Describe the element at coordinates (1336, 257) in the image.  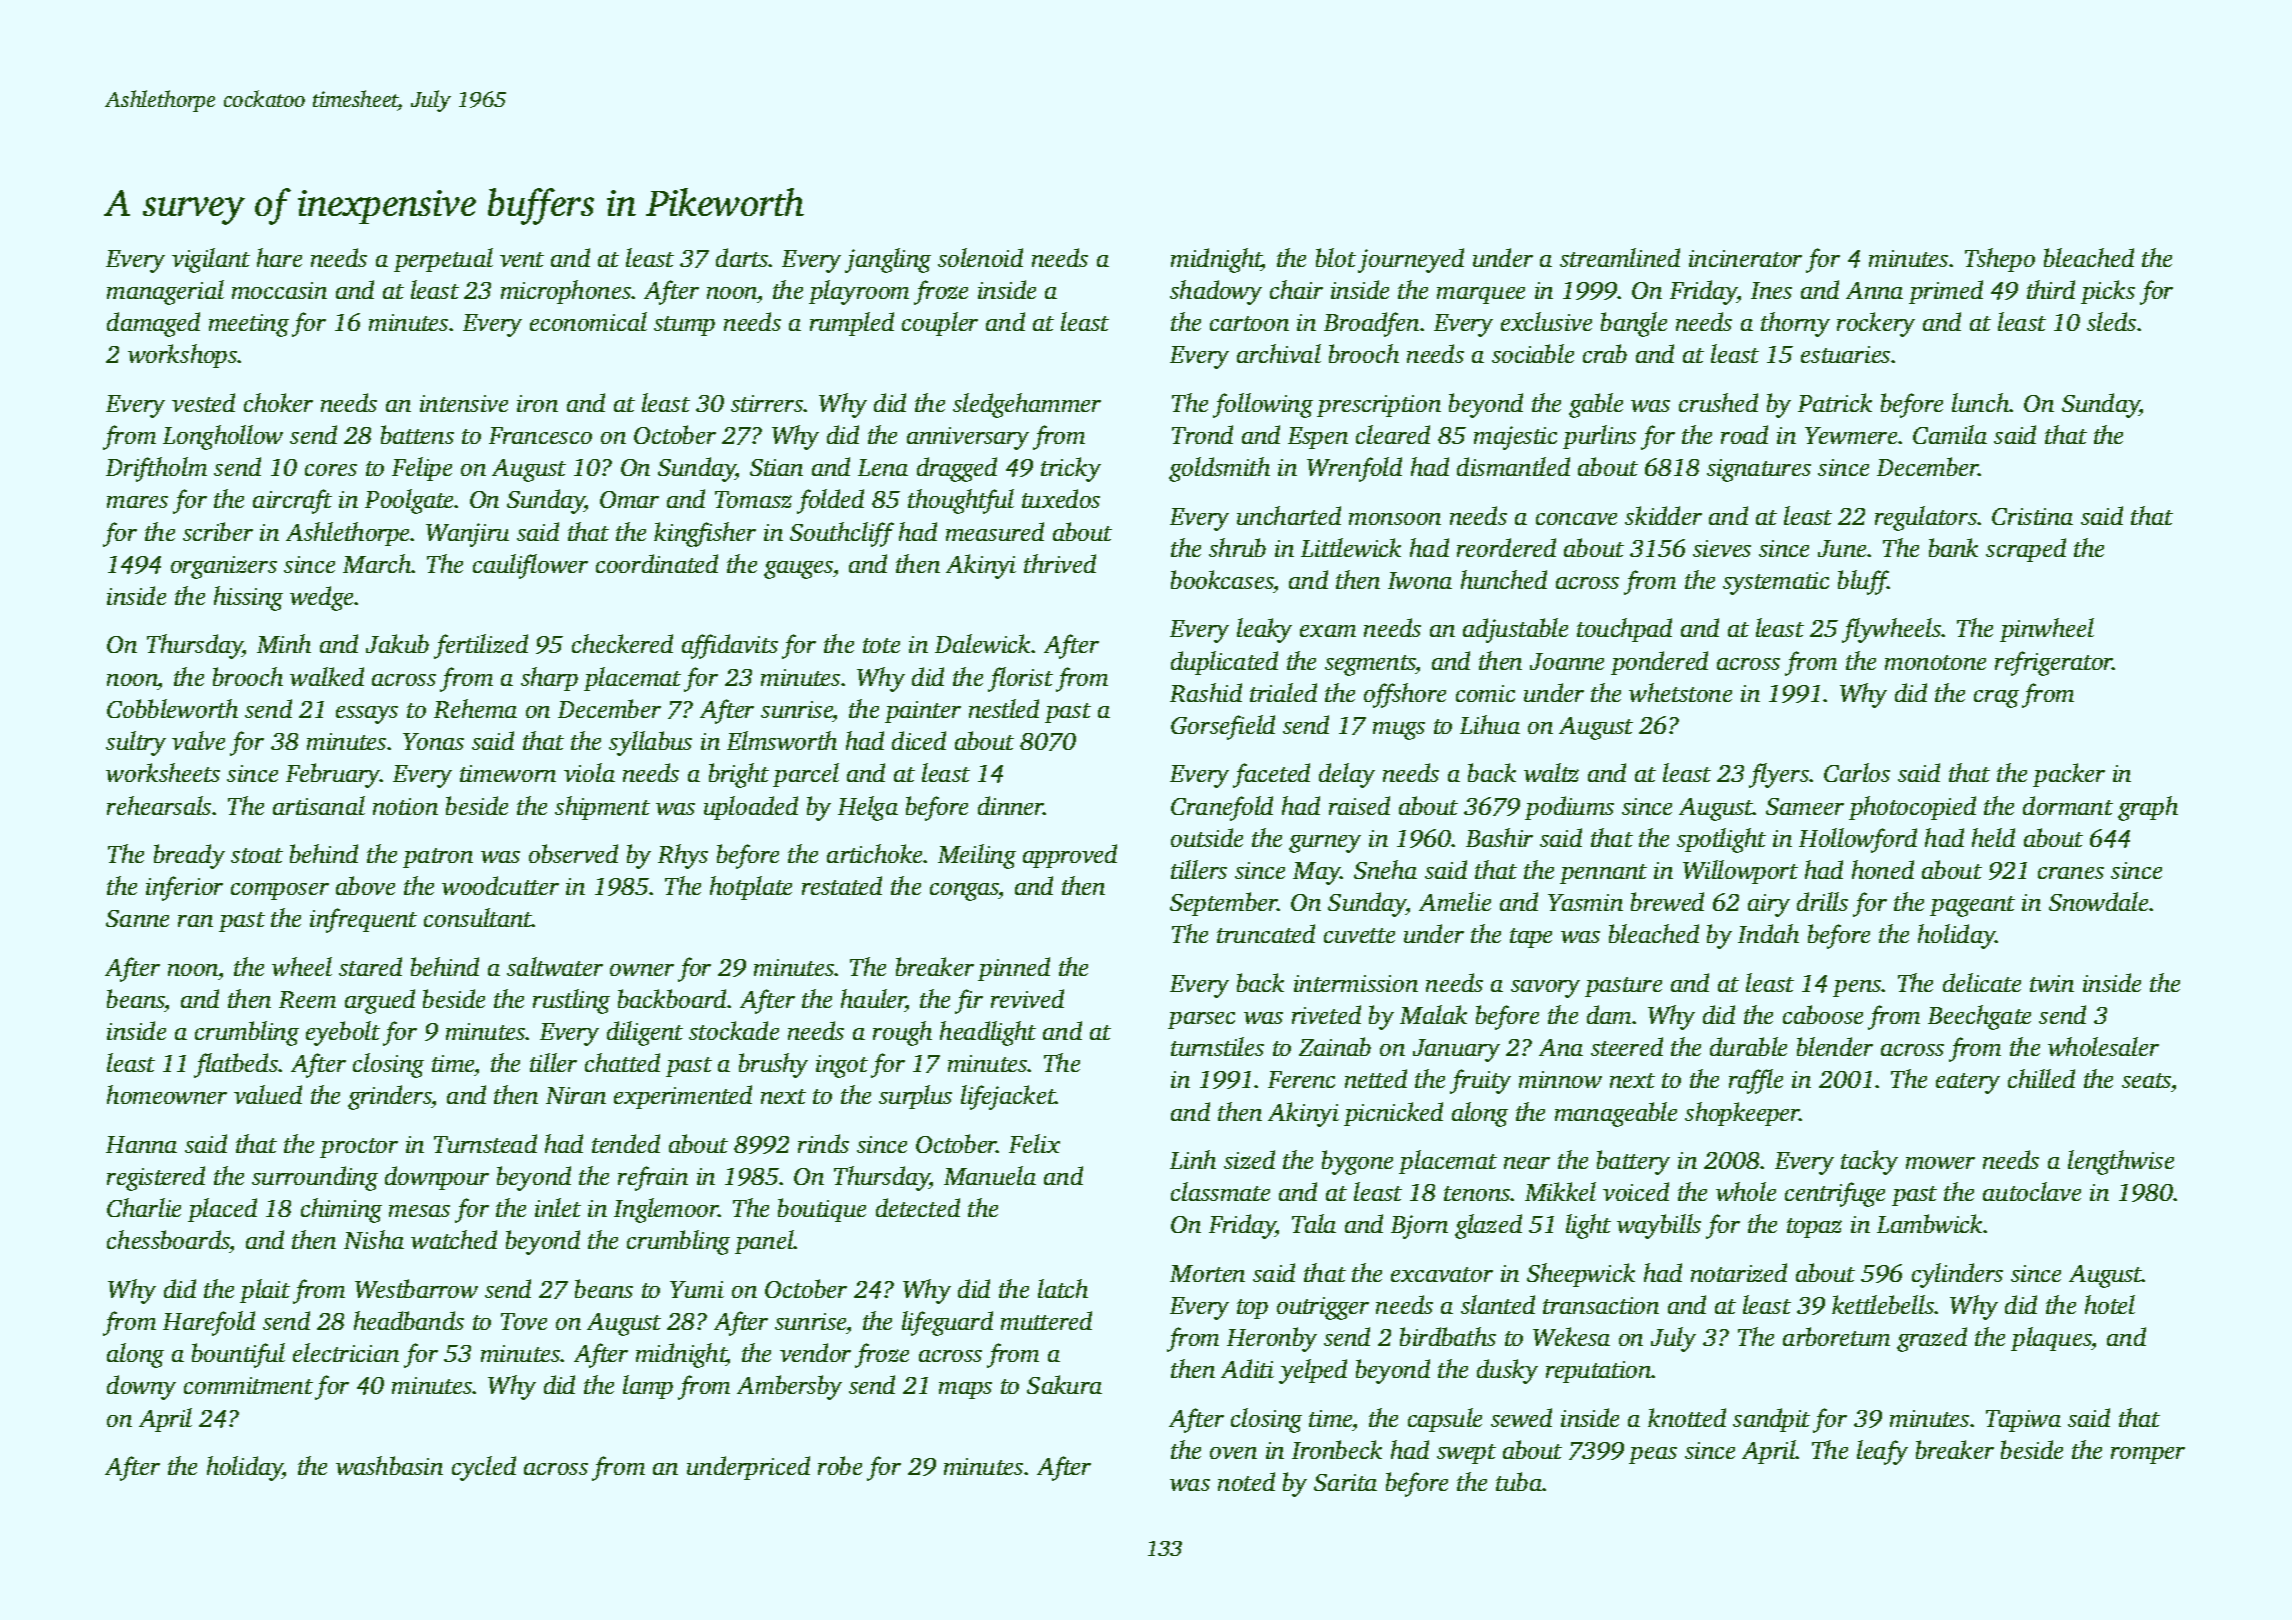
I see `blot` at that location.
